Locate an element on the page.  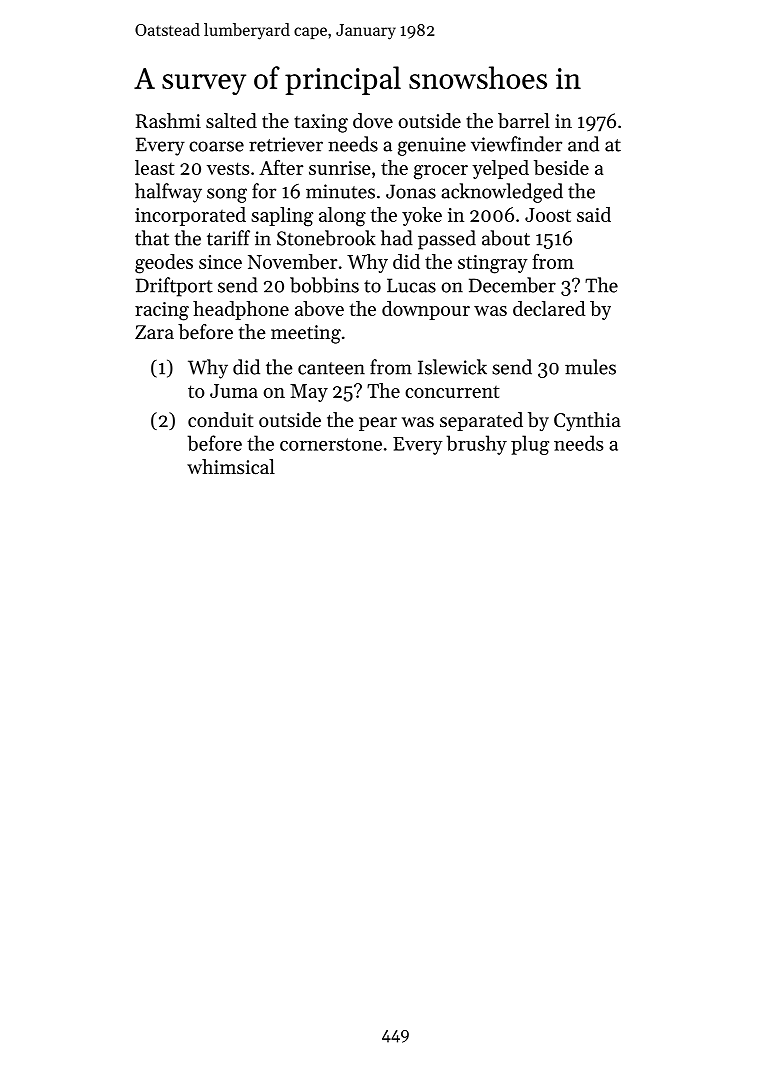
dove is located at coordinates (373, 121).
